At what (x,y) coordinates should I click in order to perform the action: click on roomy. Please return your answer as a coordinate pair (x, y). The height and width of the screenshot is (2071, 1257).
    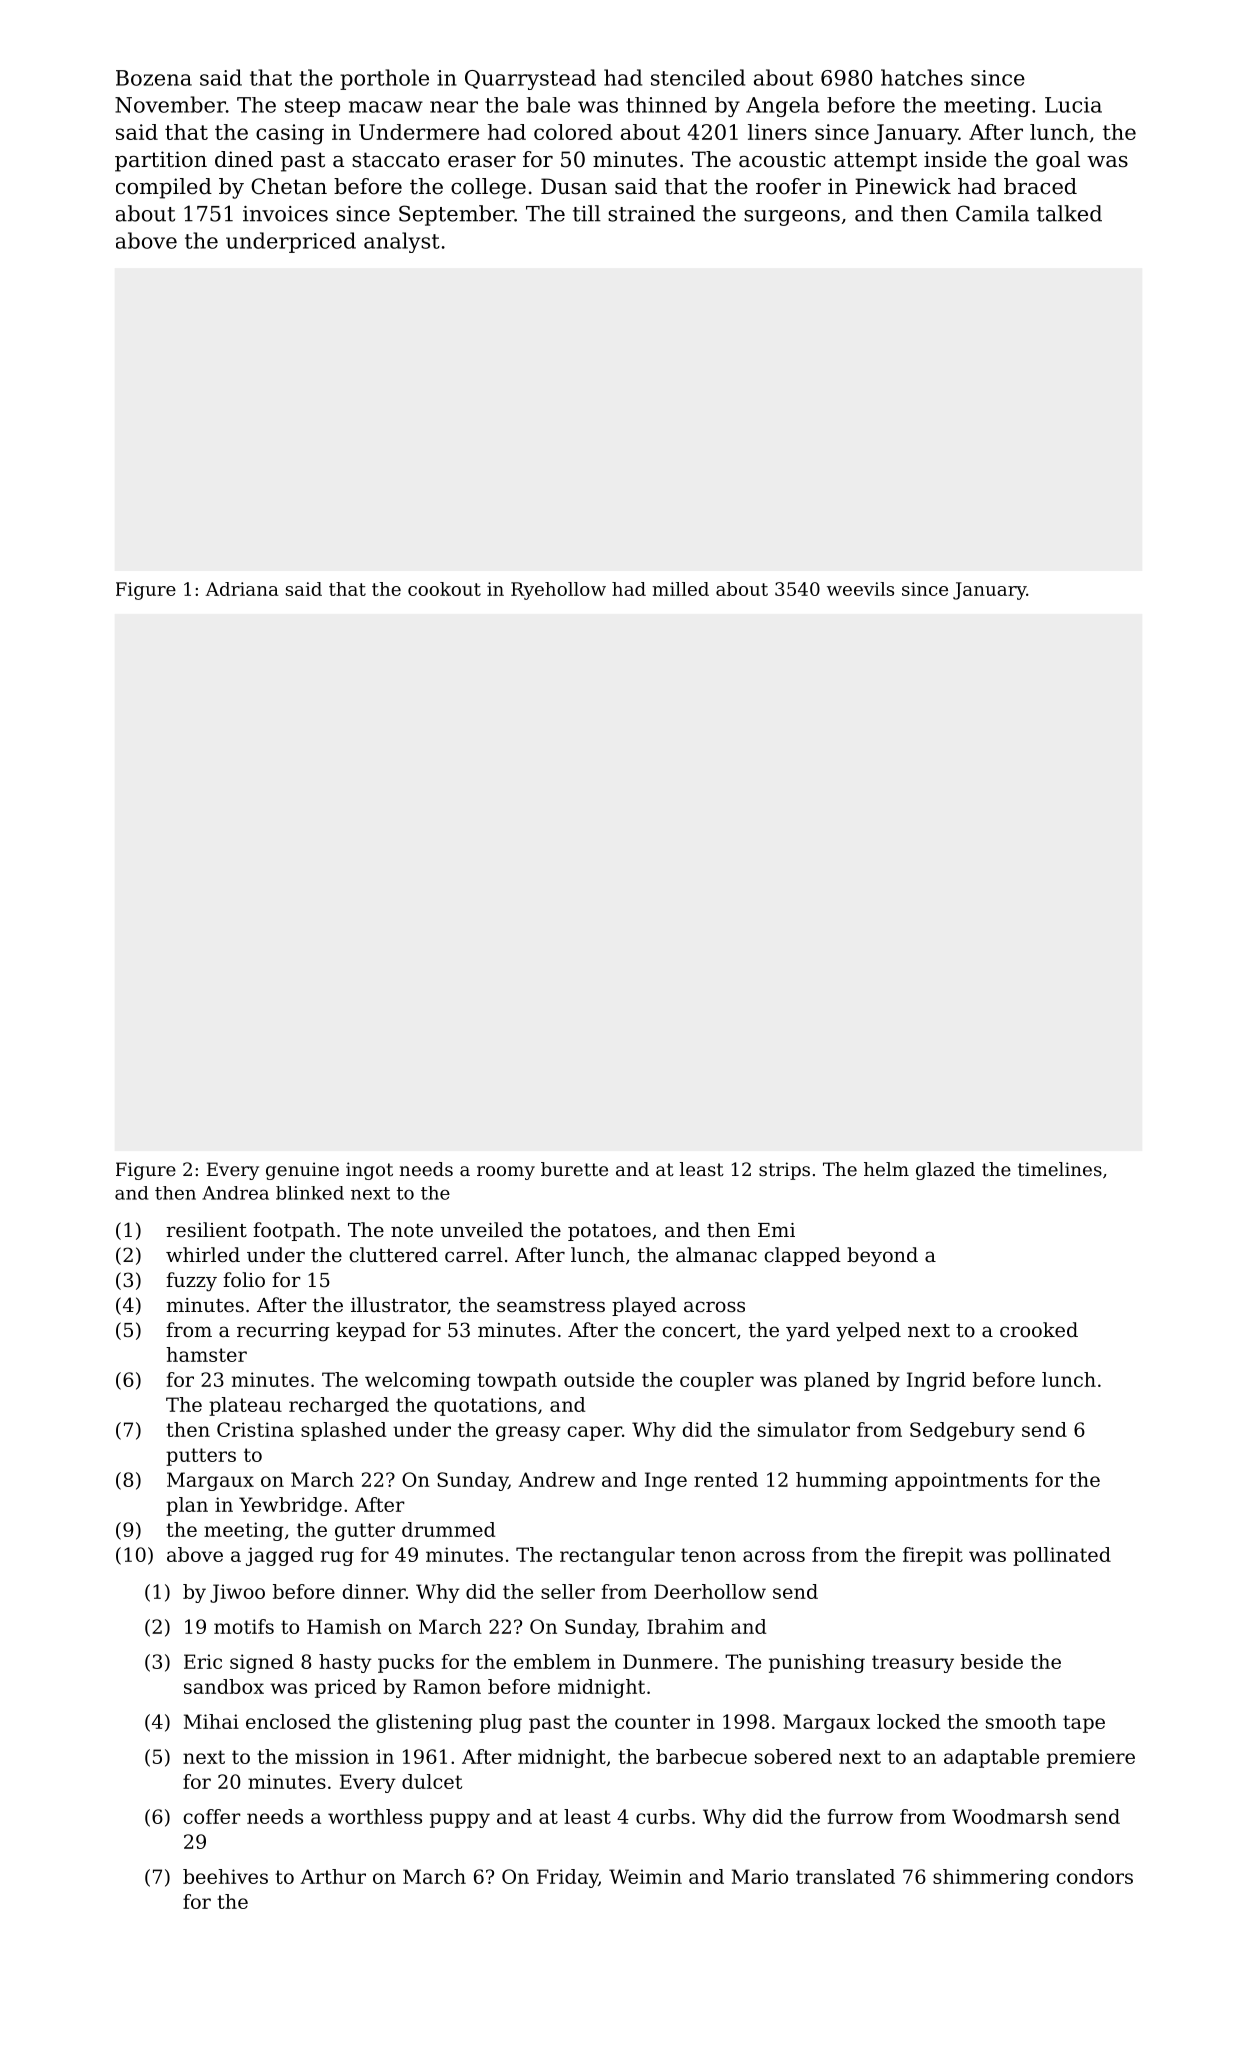
    Looking at the image, I should click on (506, 1173).
